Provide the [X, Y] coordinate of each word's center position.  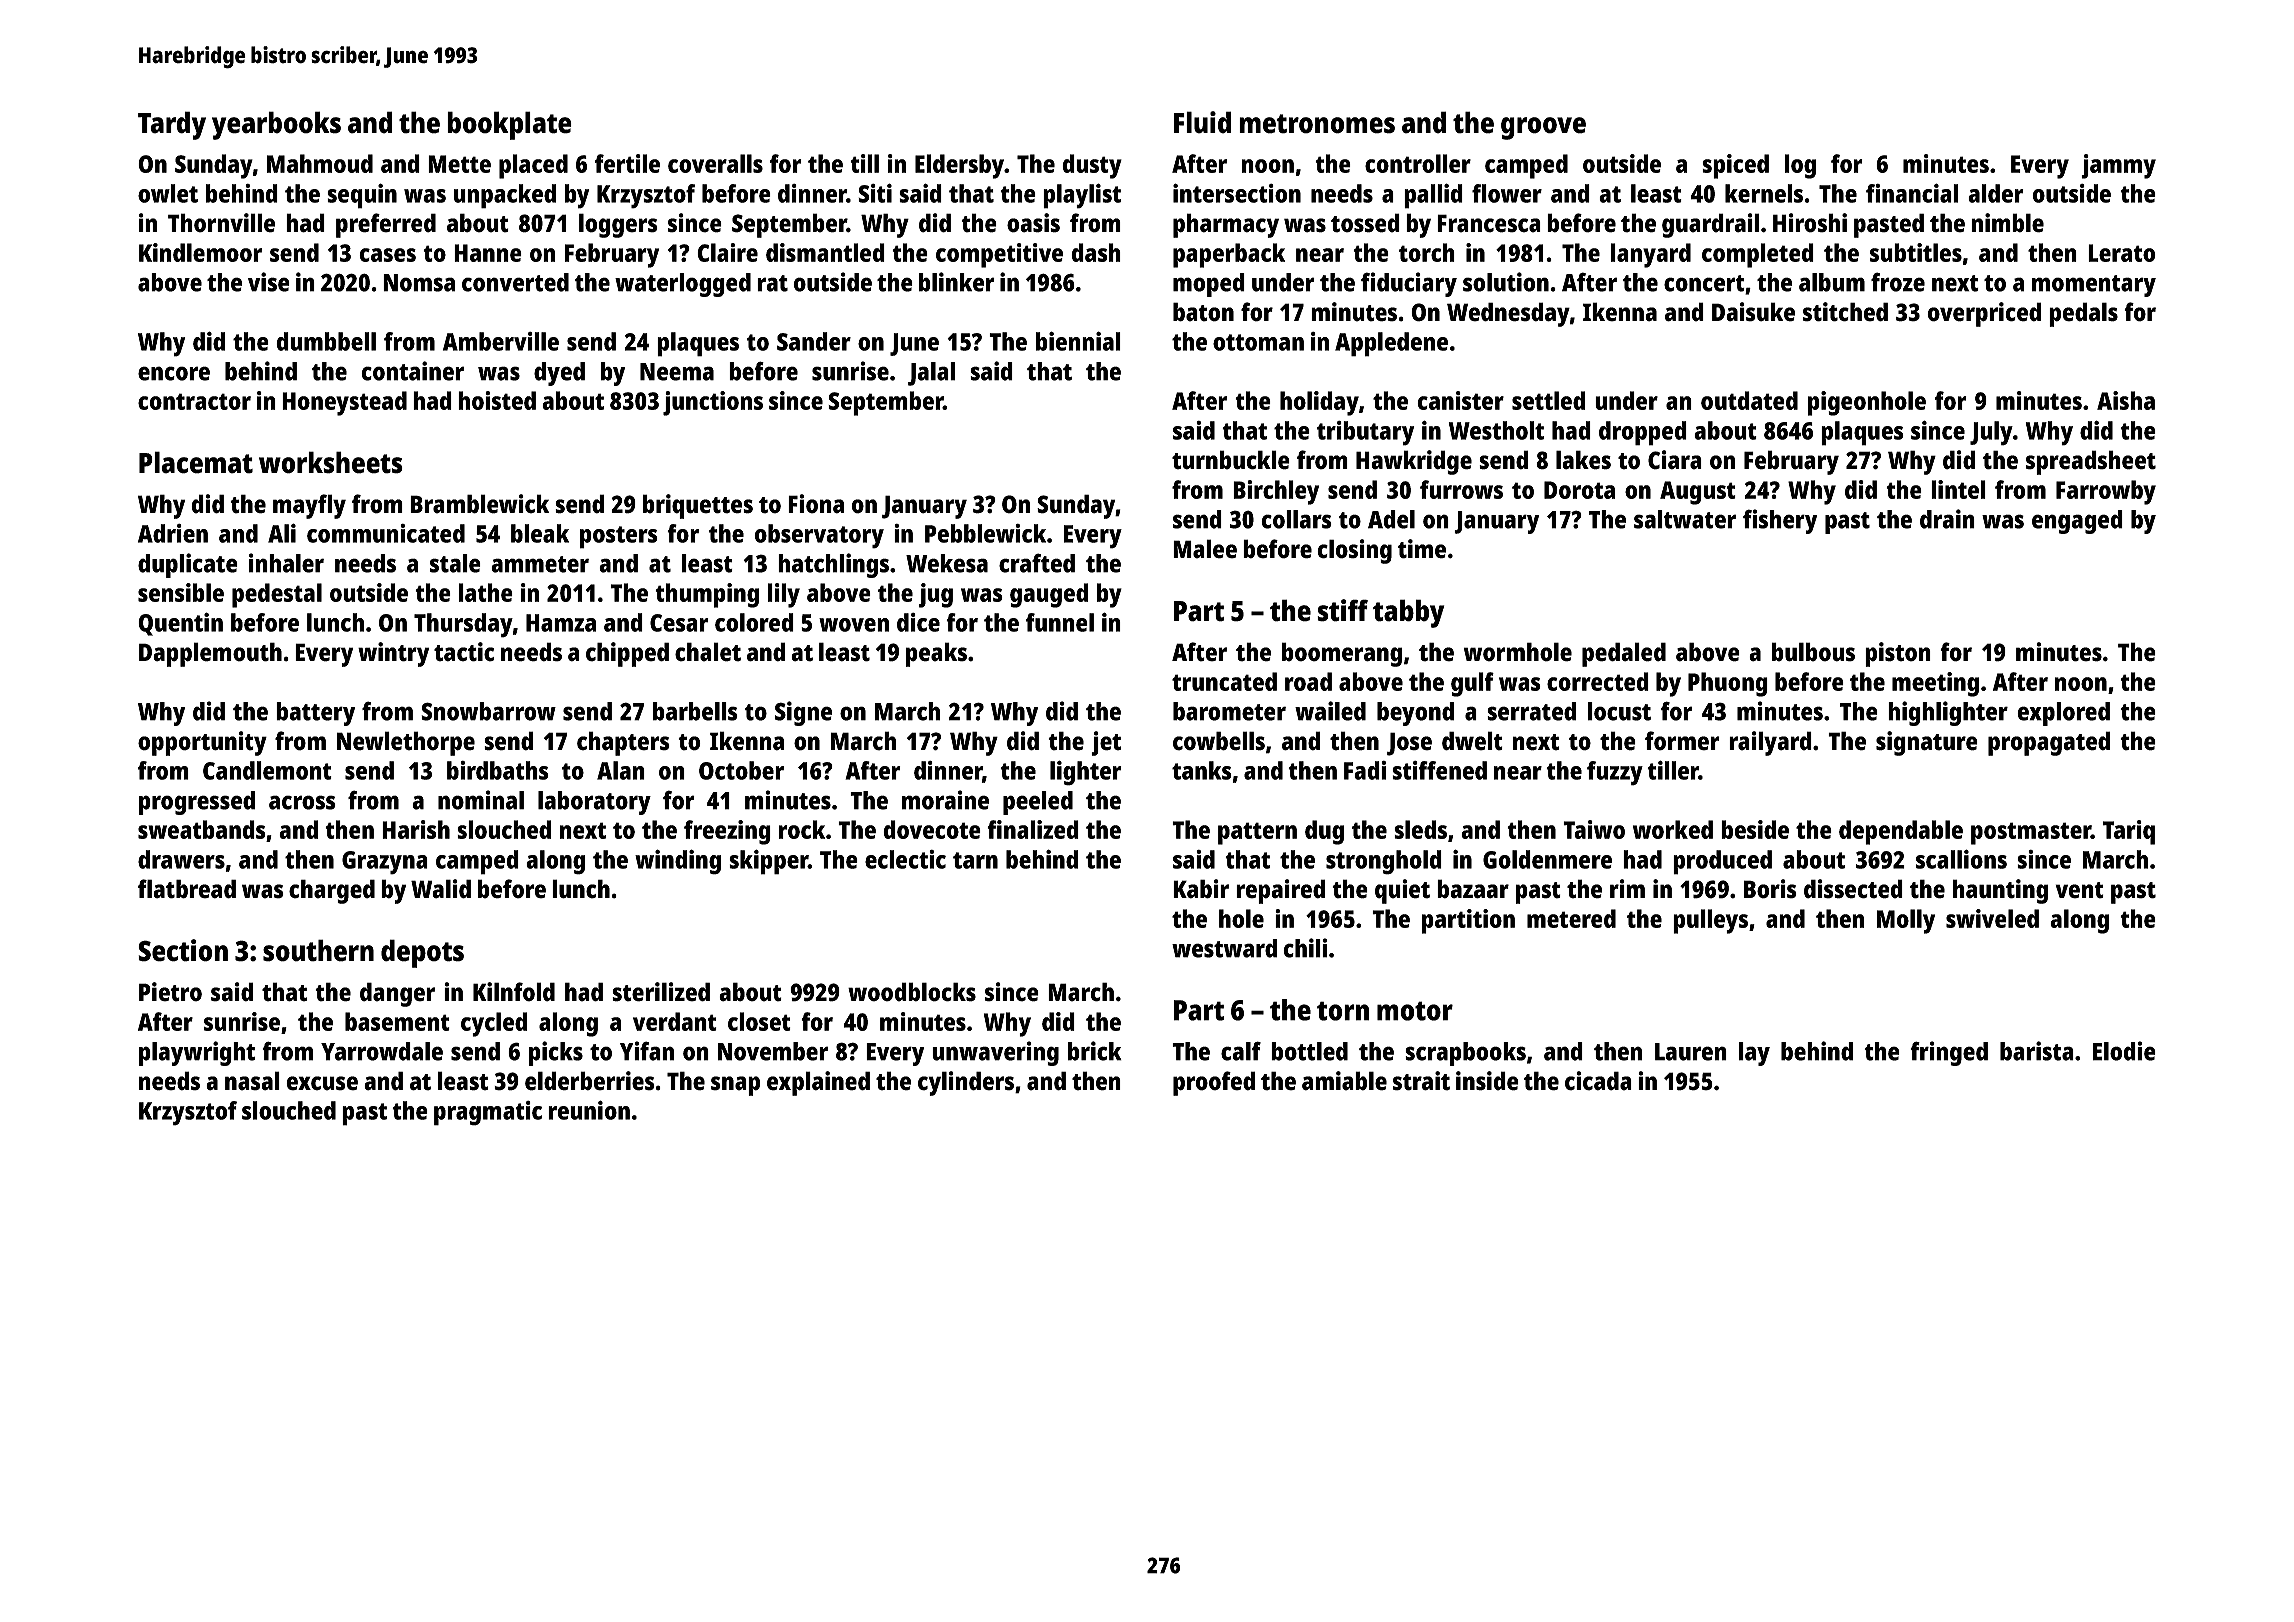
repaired [1280, 891]
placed [533, 166]
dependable [1901, 832]
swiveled [1992, 918]
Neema [677, 372]
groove [1543, 128]
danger [397, 994]
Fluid [1202, 122]
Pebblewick [985, 533]
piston [1898, 654]
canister [1460, 400]
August [1698, 493]
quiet [1402, 891]
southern [318, 950]
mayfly [309, 506]
